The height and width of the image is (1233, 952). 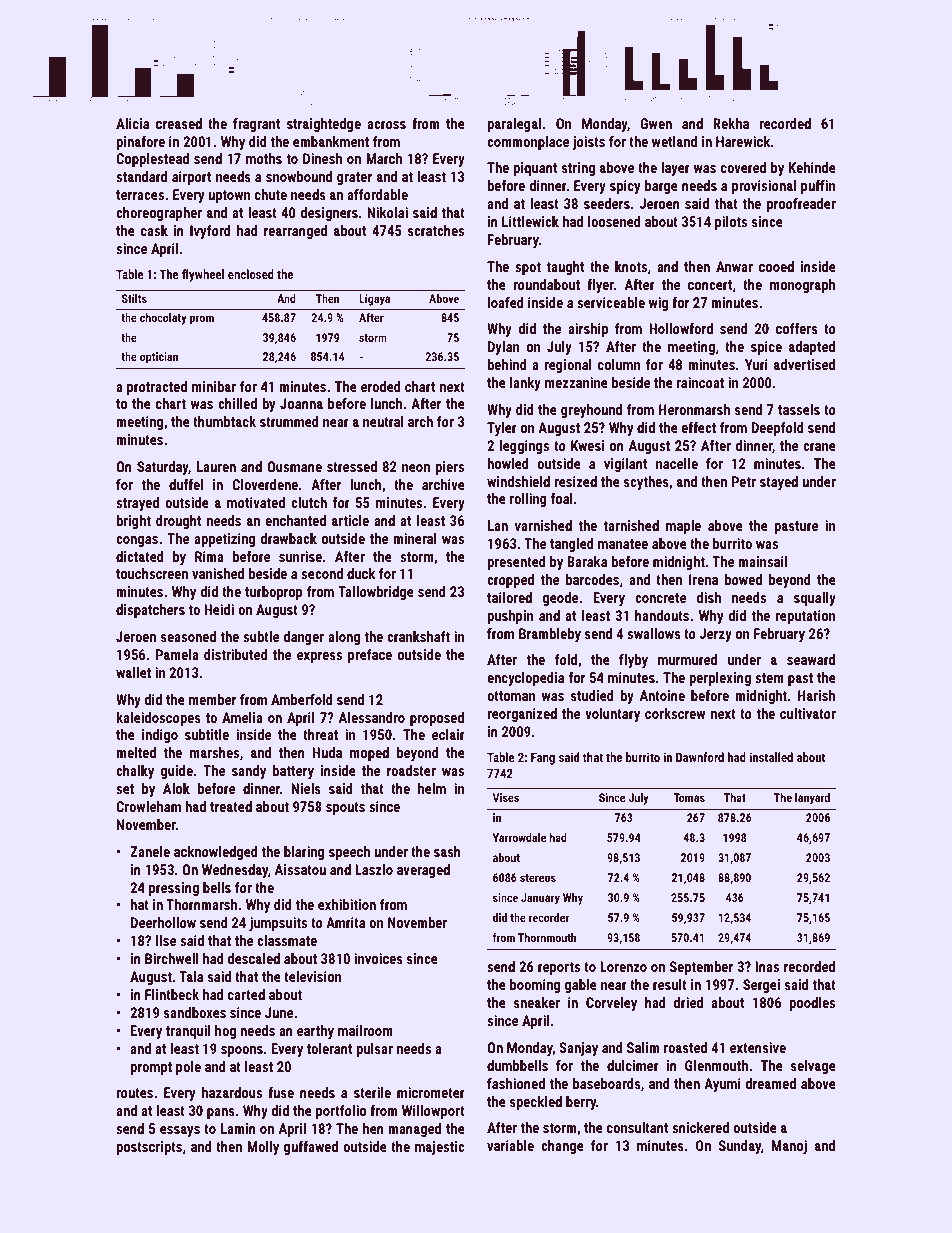 What do you see at coordinates (378, 958) in the image?
I see `invoices` at bounding box center [378, 958].
